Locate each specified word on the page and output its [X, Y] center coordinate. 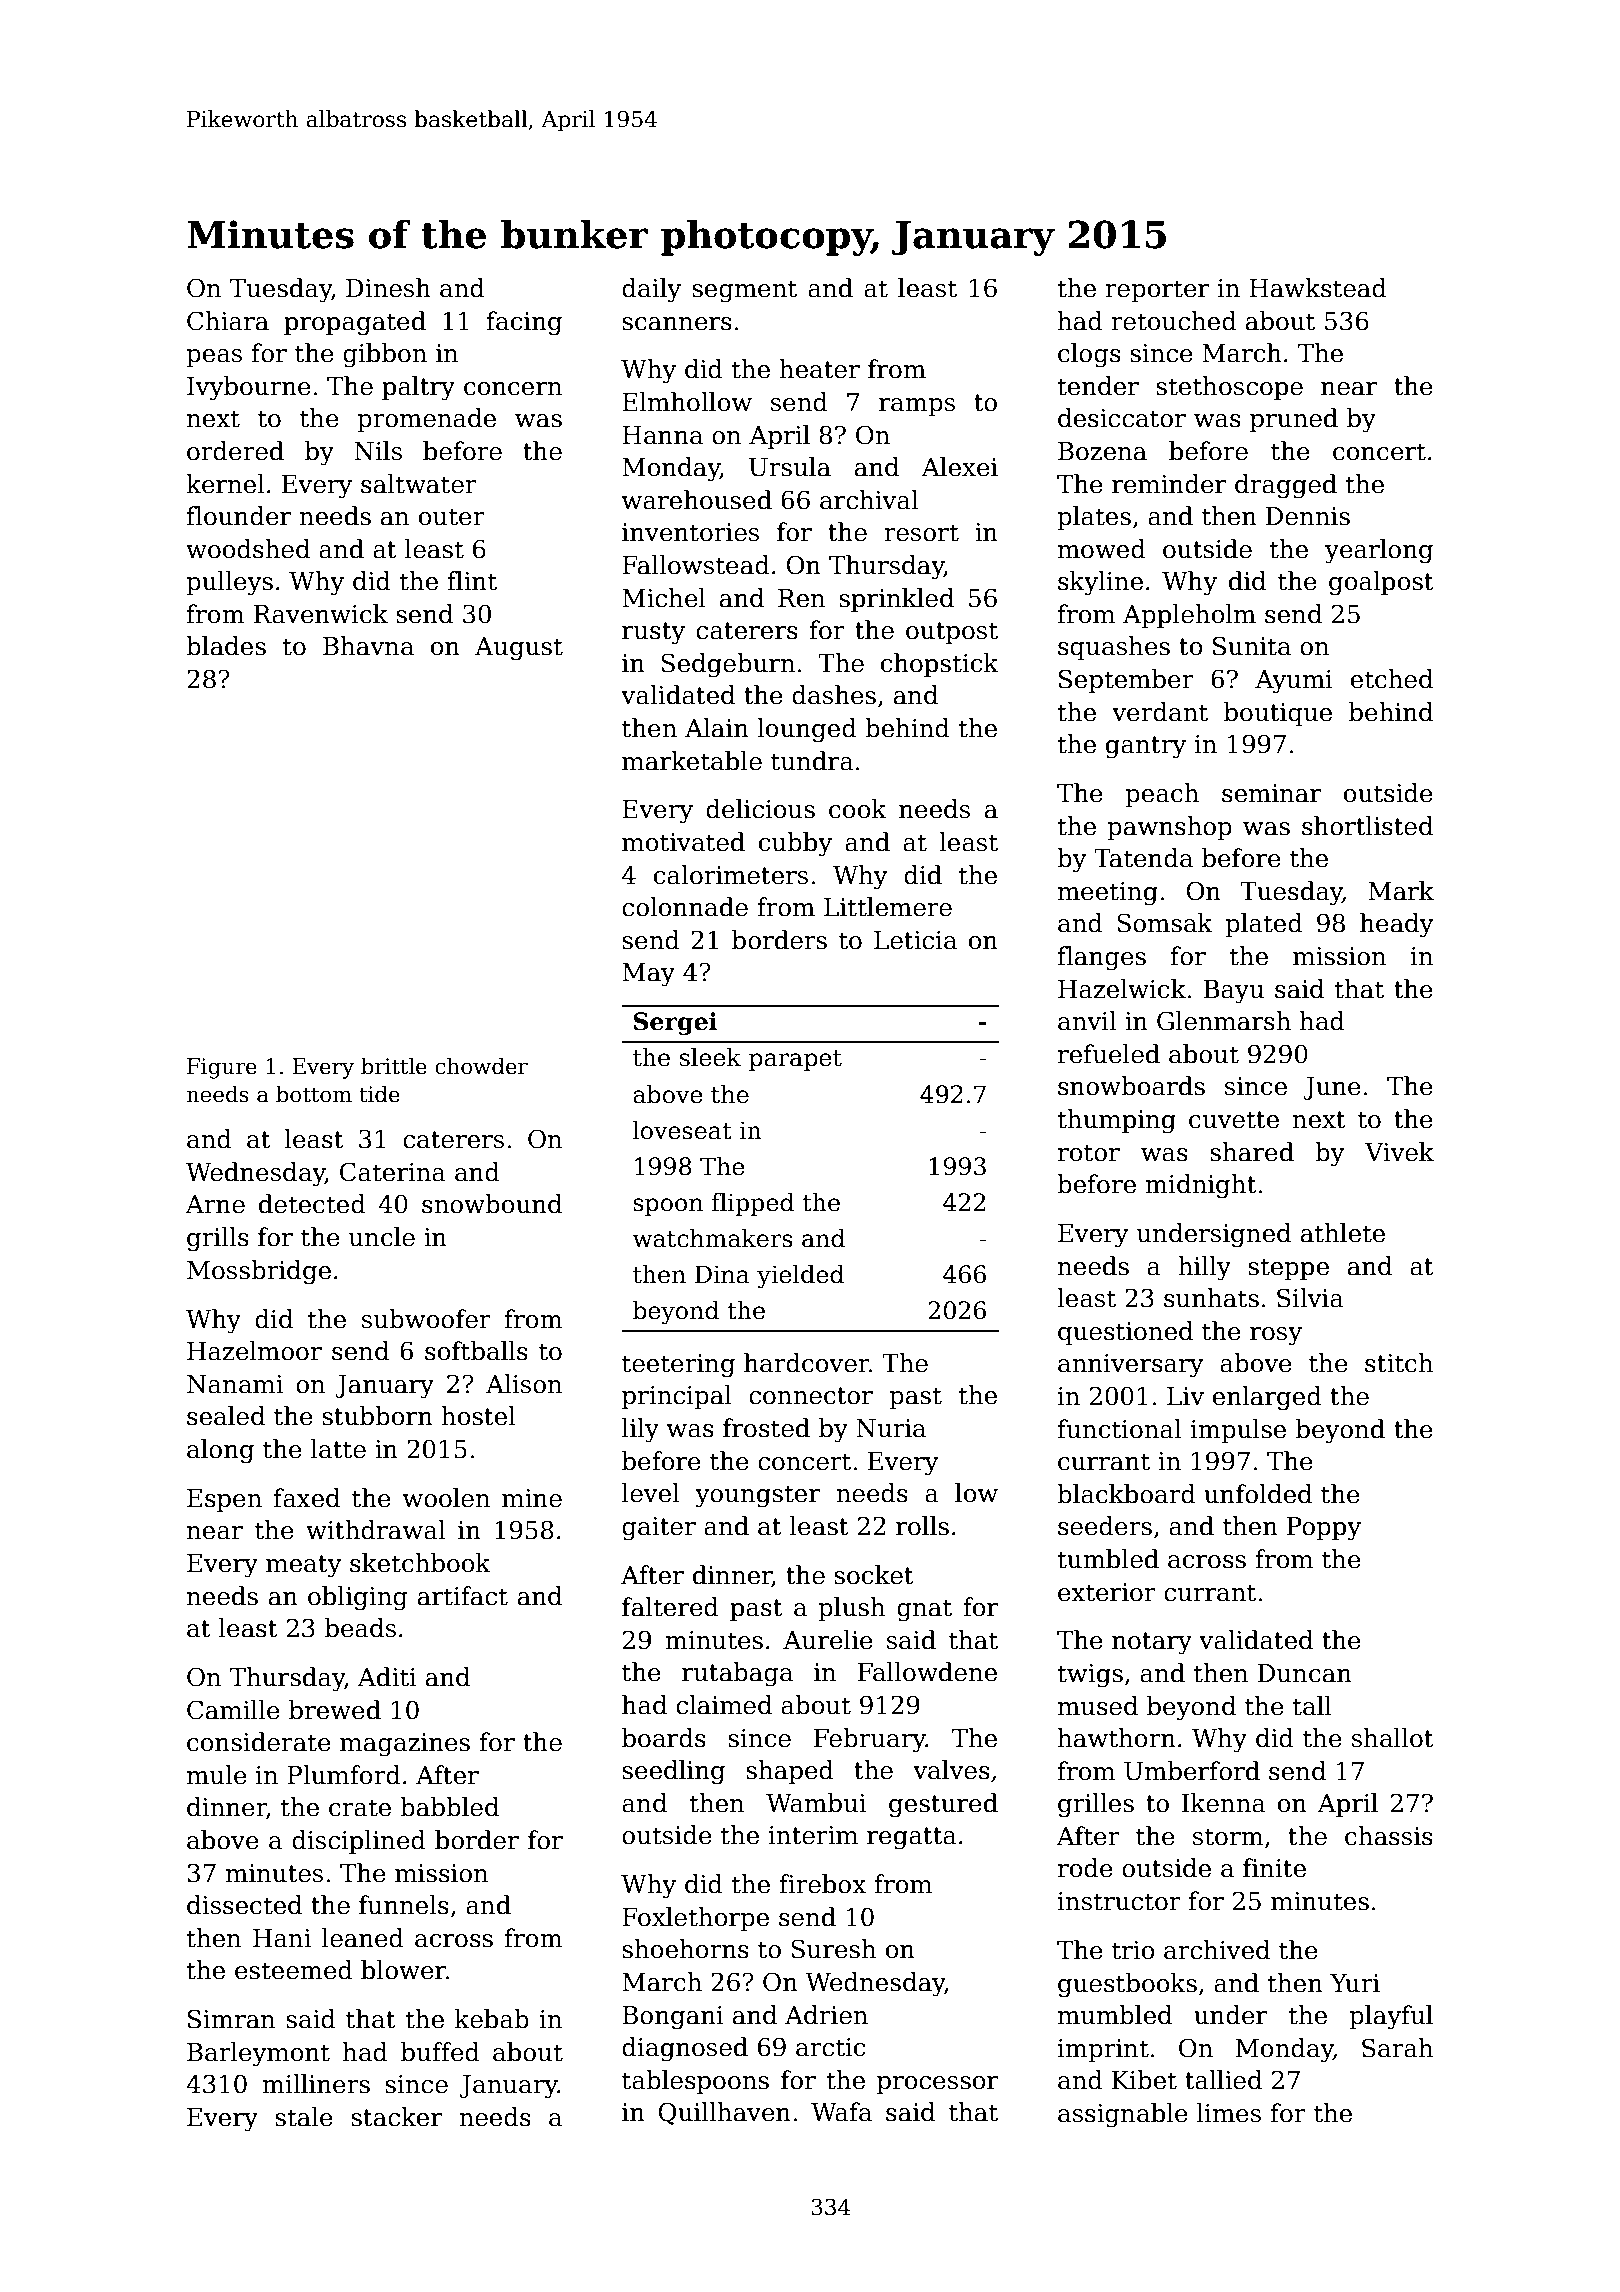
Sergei [675, 1023]
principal [677, 1397]
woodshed [248, 549]
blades [226, 646]
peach [1162, 795]
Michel [664, 598]
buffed [440, 2052]
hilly [1204, 1268]
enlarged [1267, 1398]
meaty [304, 1566]
